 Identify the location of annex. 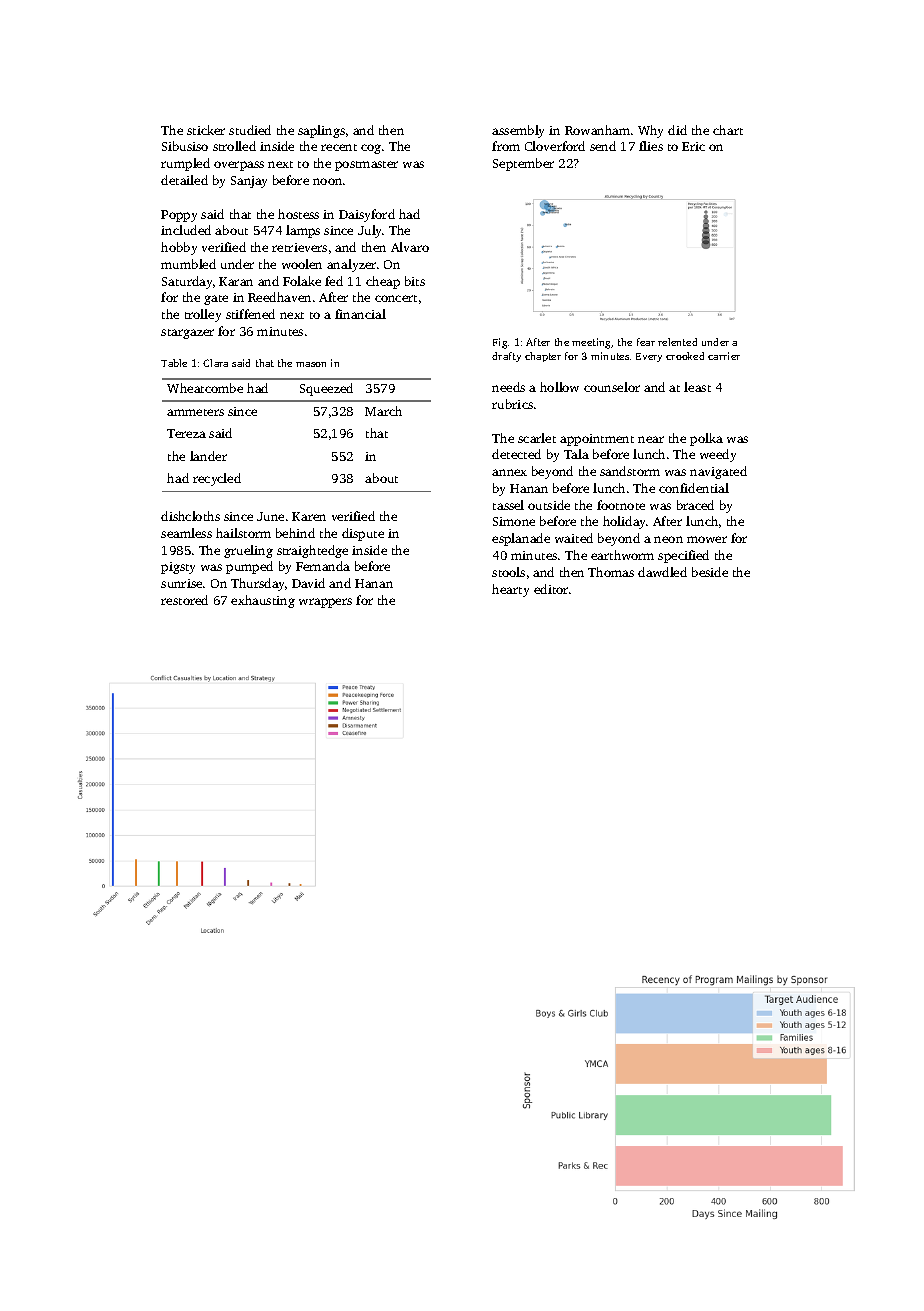
(509, 472).
